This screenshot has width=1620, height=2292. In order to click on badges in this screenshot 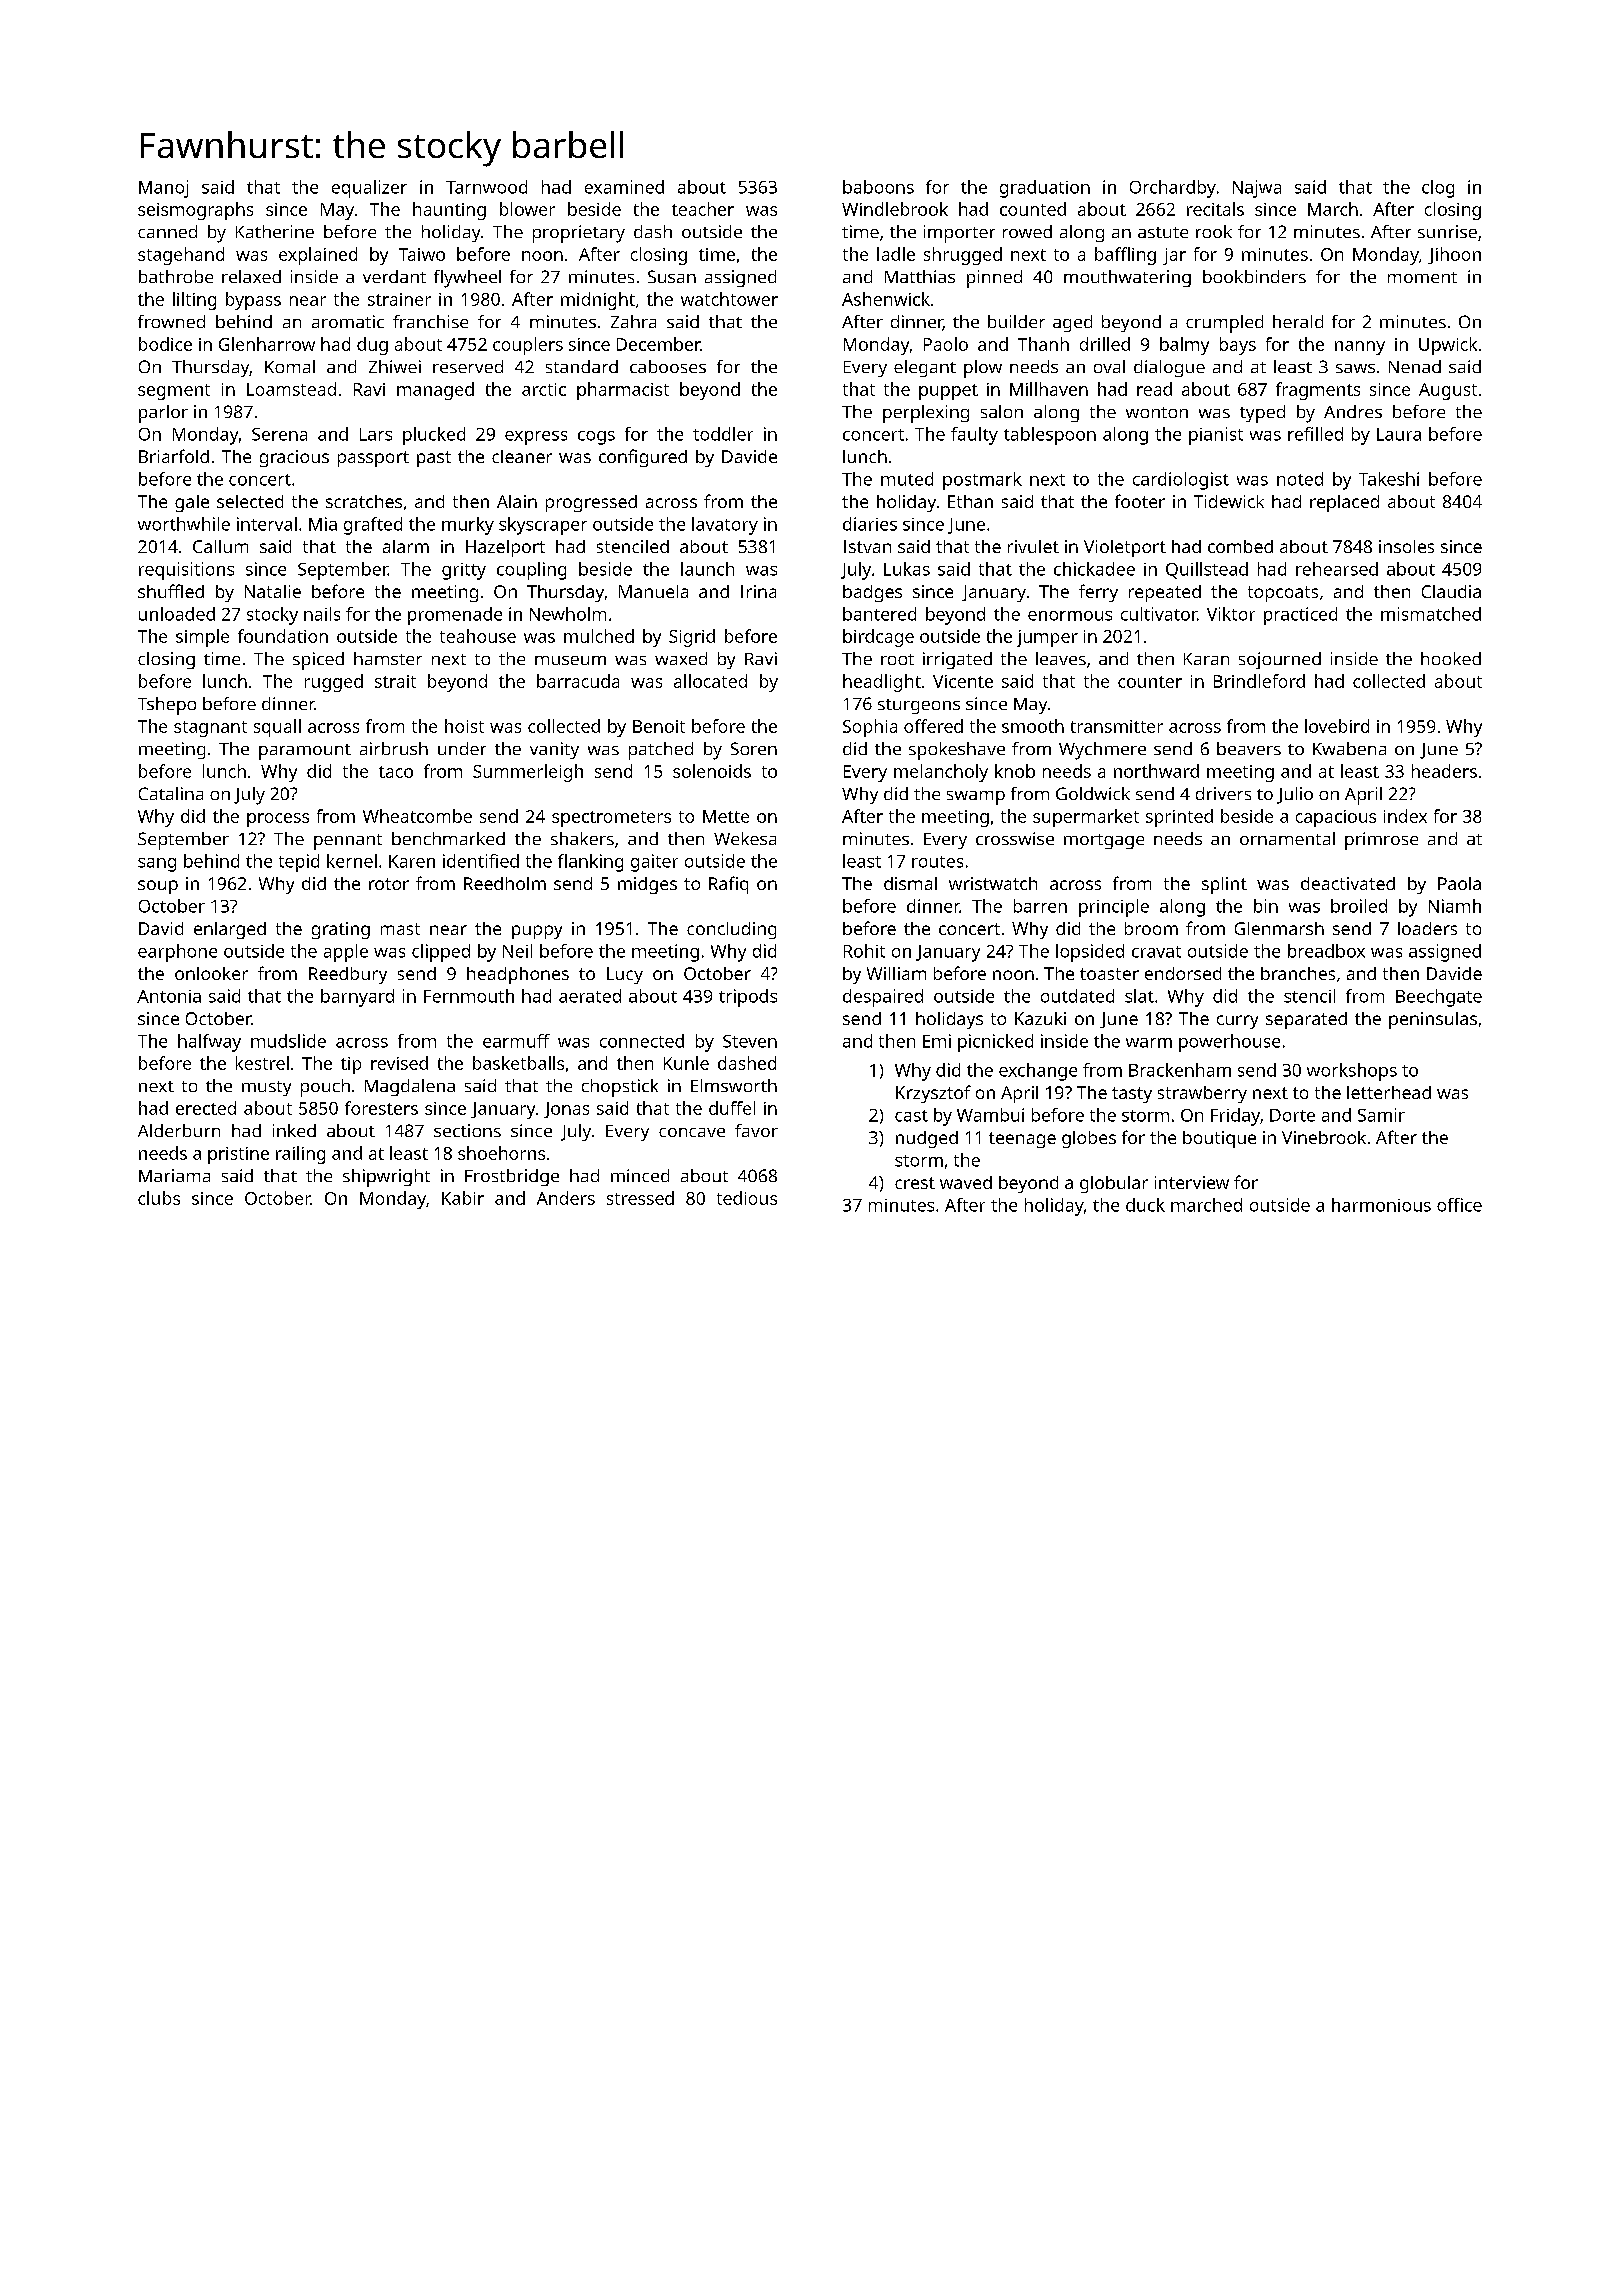, I will do `click(872, 593)`.
